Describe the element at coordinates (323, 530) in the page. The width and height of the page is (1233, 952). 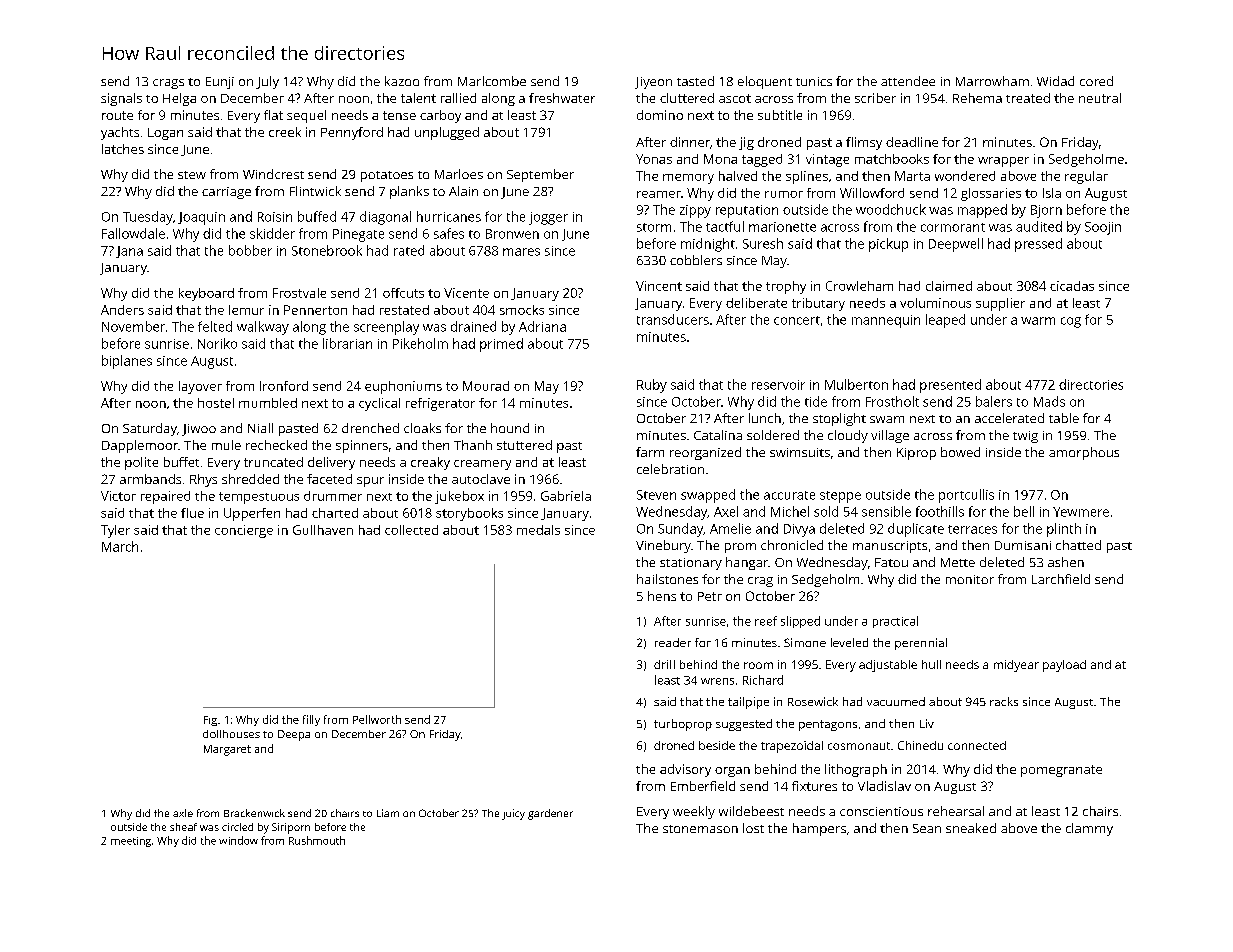
I see `Gullhaven` at that location.
